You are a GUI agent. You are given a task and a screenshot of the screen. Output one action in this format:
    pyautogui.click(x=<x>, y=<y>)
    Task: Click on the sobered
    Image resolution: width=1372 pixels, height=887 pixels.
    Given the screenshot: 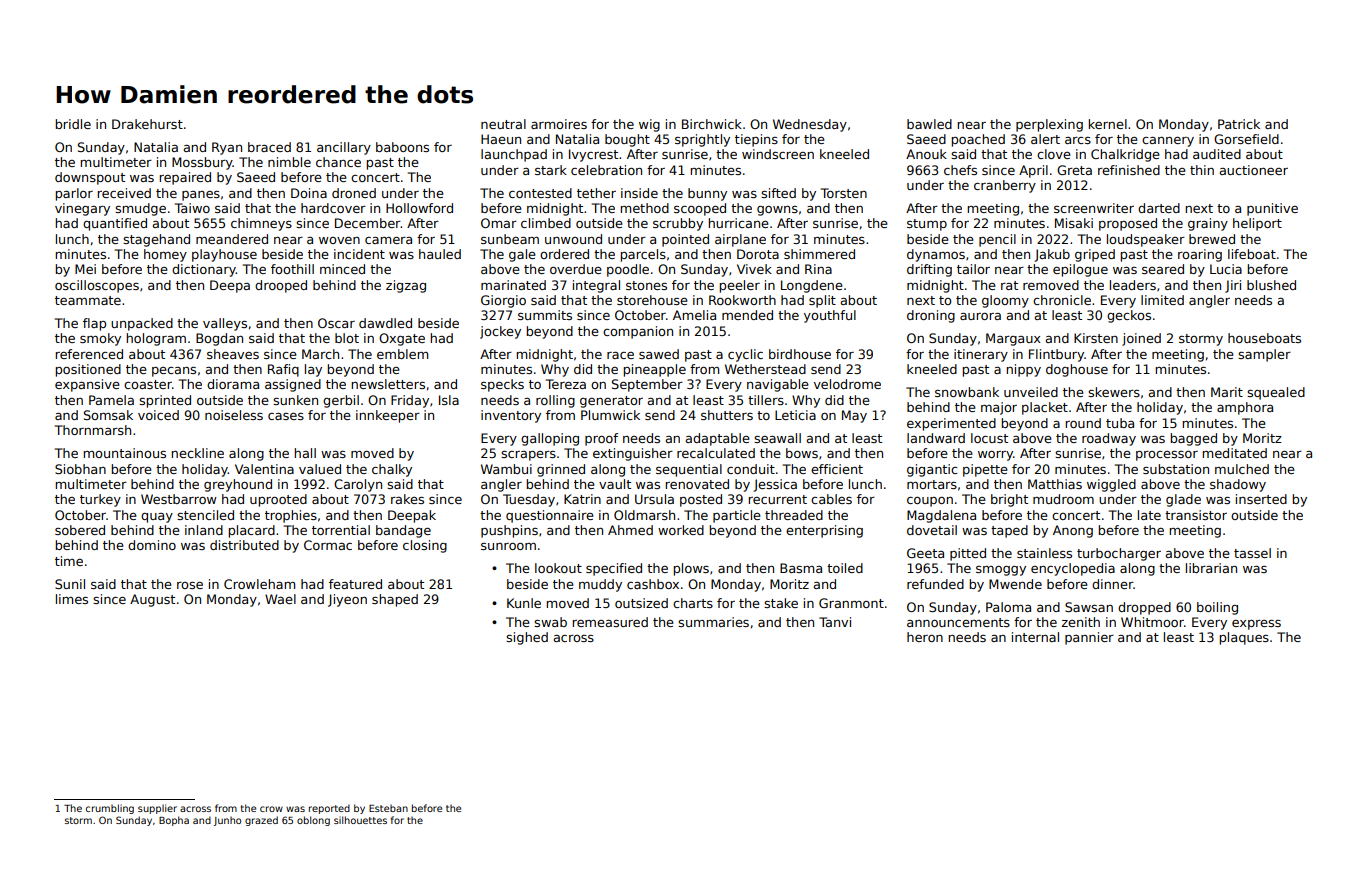 What is the action you would take?
    pyautogui.click(x=80, y=530)
